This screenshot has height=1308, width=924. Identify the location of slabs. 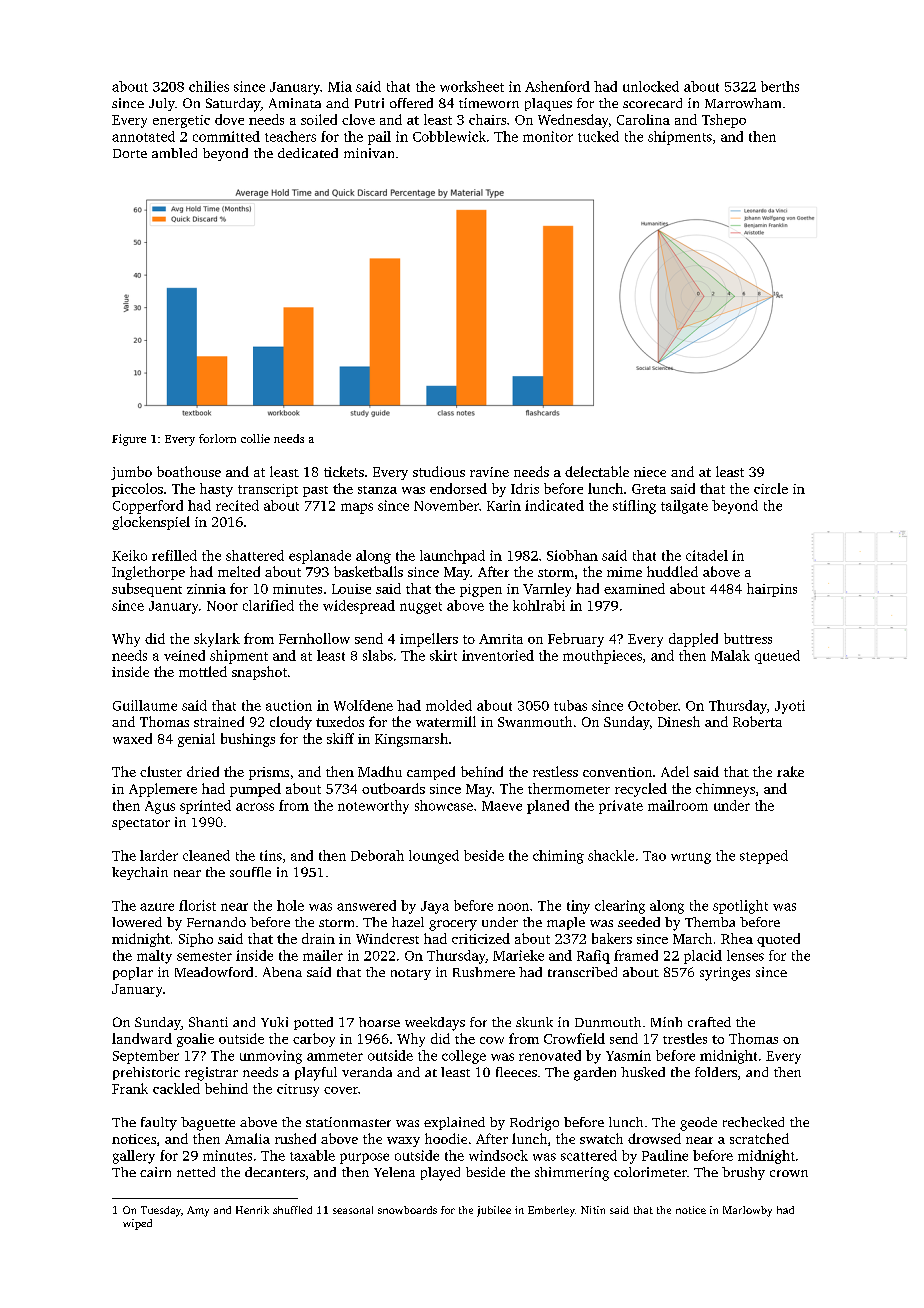
(378, 655).
